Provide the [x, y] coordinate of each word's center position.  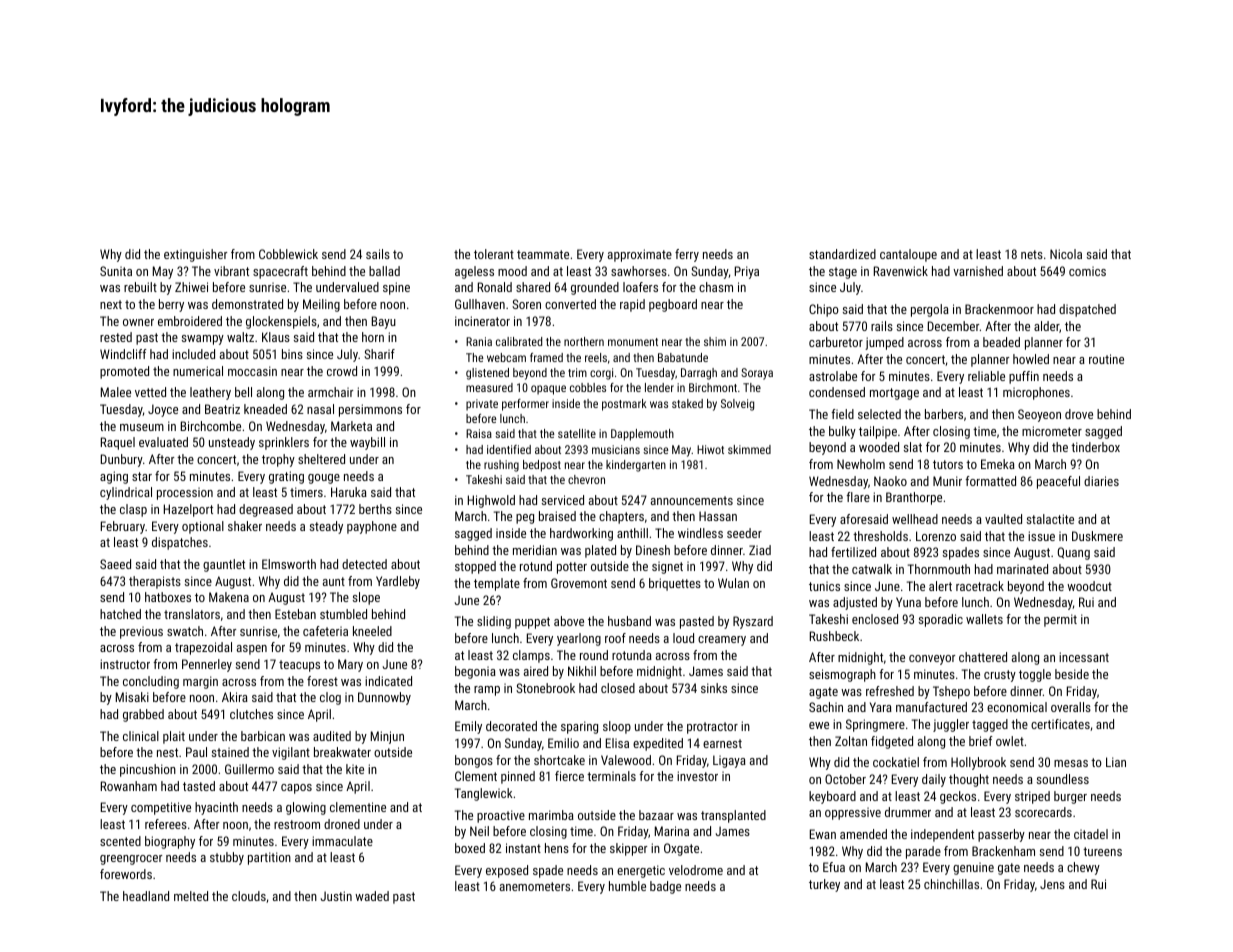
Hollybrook [978, 763]
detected [364, 564]
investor [697, 776]
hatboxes [168, 597]
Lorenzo [936, 536]
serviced [563, 500]
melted [191, 896]
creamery [722, 641]
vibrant [231, 271]
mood [512, 271]
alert [940, 586]
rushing [501, 466]
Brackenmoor [999, 309]
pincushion [148, 770]
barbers [944, 414]
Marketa [351, 426]
